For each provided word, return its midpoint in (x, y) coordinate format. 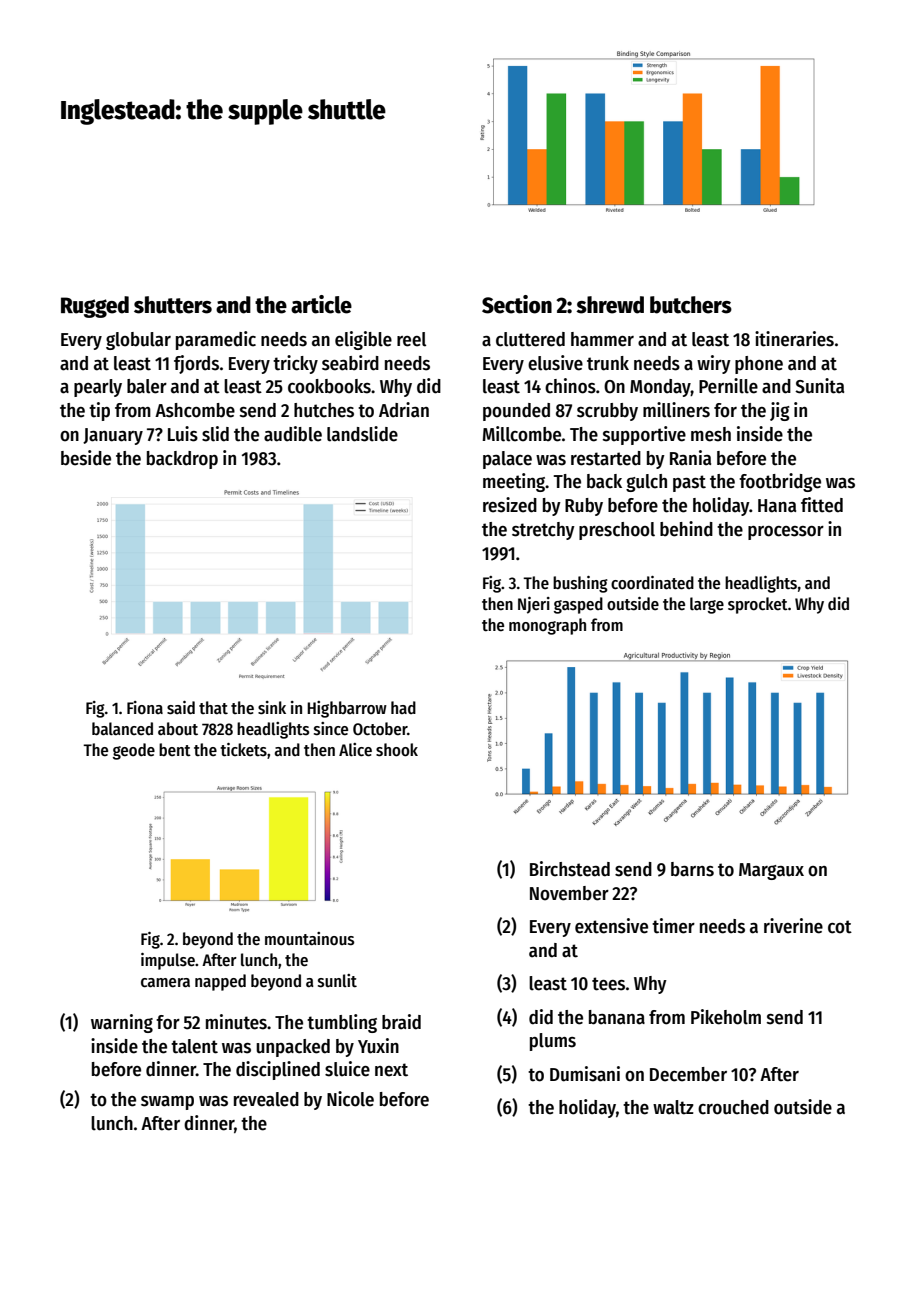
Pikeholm (726, 1017)
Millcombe (521, 434)
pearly (98, 388)
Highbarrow (347, 709)
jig (780, 411)
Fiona (145, 708)
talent (194, 1046)
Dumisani (585, 1074)
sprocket (758, 605)
